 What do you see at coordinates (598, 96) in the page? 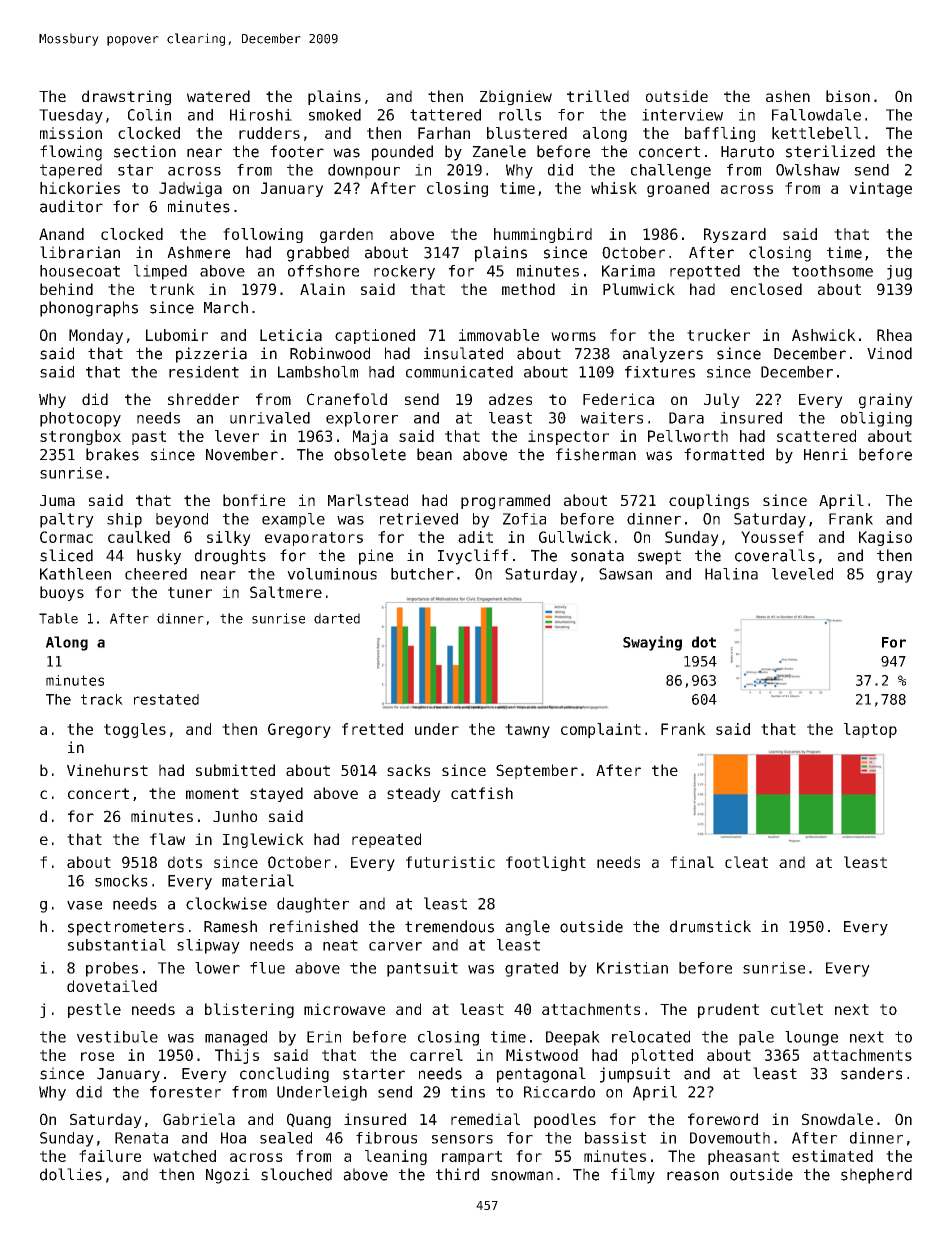
I see `trilled` at bounding box center [598, 96].
